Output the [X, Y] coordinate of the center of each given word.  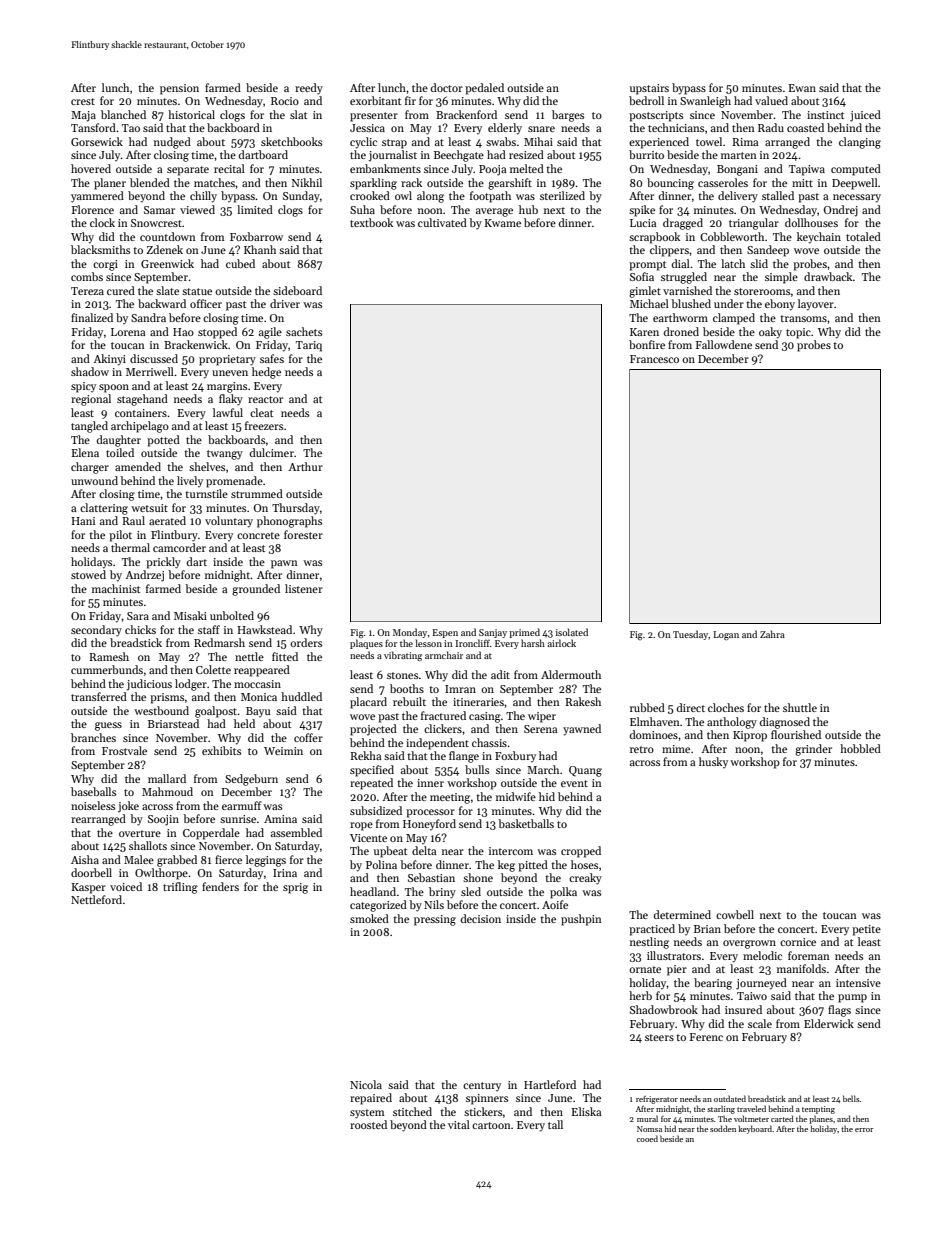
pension [179, 89]
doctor [447, 87]
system [367, 1114]
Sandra [148, 317]
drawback [828, 276]
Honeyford [429, 824]
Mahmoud [167, 791]
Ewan [802, 88]
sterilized [562, 195]
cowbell [735, 914]
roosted [368, 1124]
